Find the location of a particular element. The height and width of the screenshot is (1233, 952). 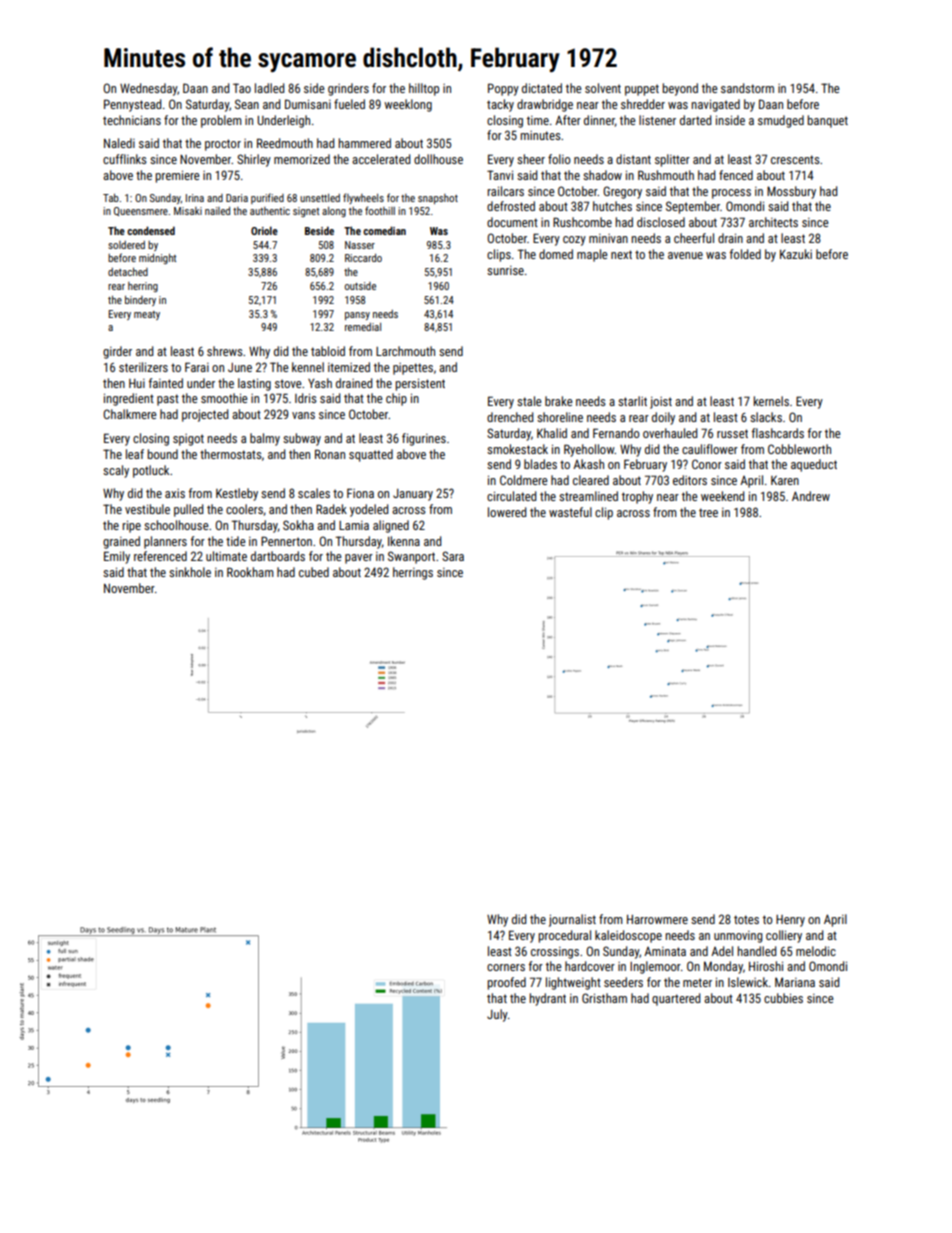

Kazuki is located at coordinates (796, 254).
